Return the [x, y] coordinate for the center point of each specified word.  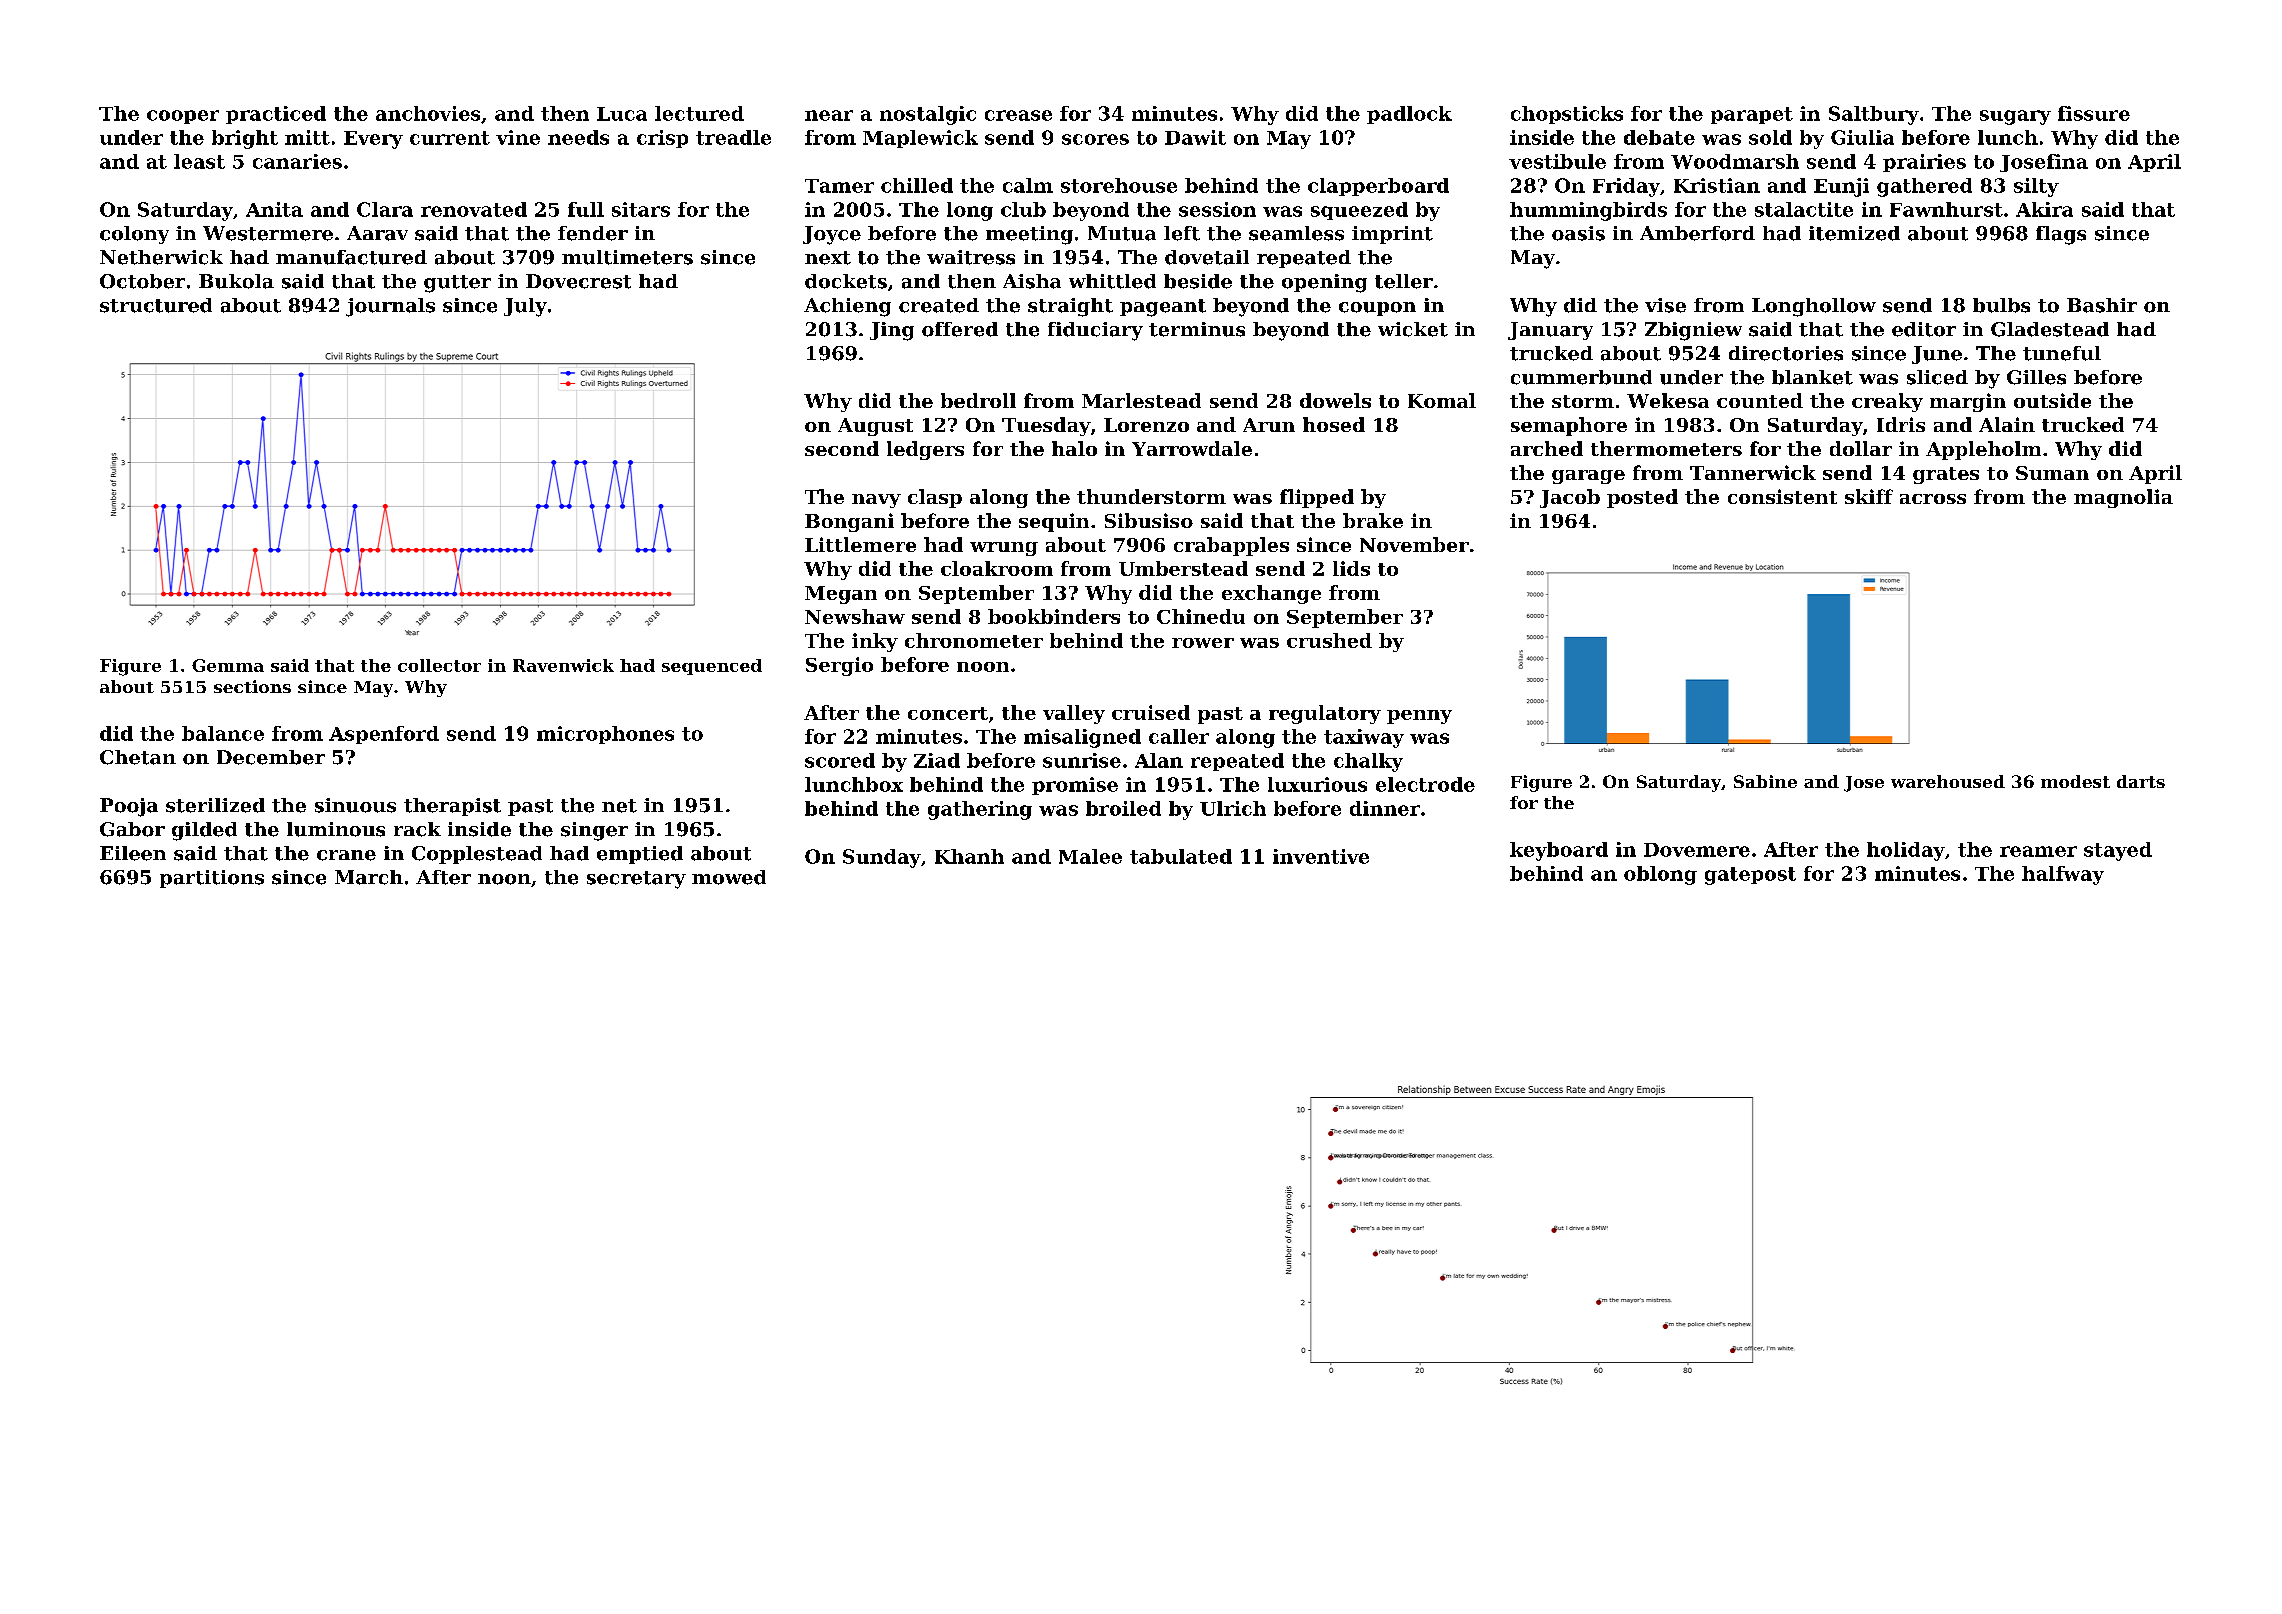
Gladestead [2050, 329]
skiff [1869, 496]
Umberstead [1183, 568]
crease [1018, 115]
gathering [980, 810]
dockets [846, 281]
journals [390, 307]
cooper [183, 117]
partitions [212, 879]
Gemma [228, 665]
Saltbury [1874, 115]
